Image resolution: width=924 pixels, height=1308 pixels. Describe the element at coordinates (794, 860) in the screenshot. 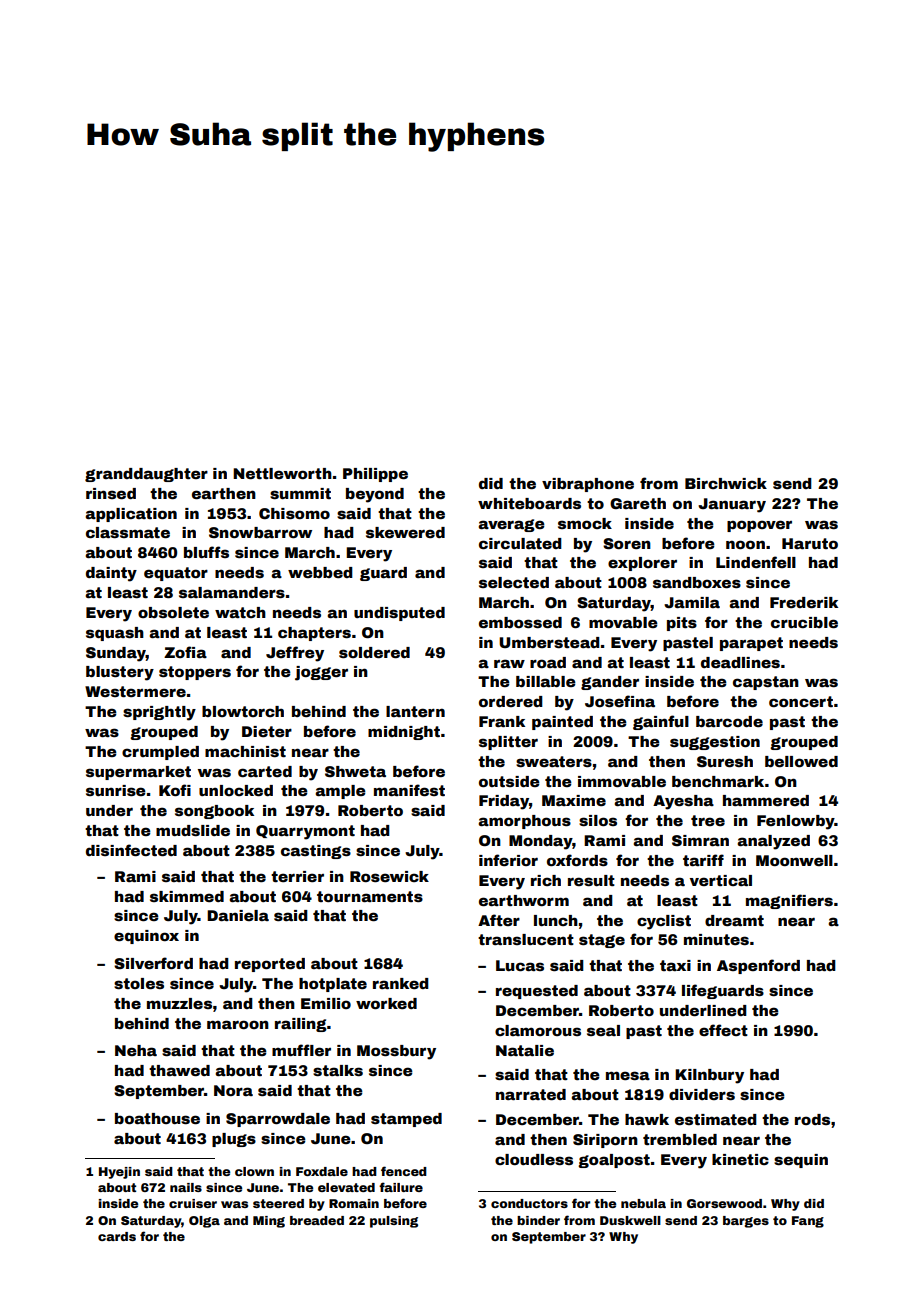

I see `Moonwell` at that location.
